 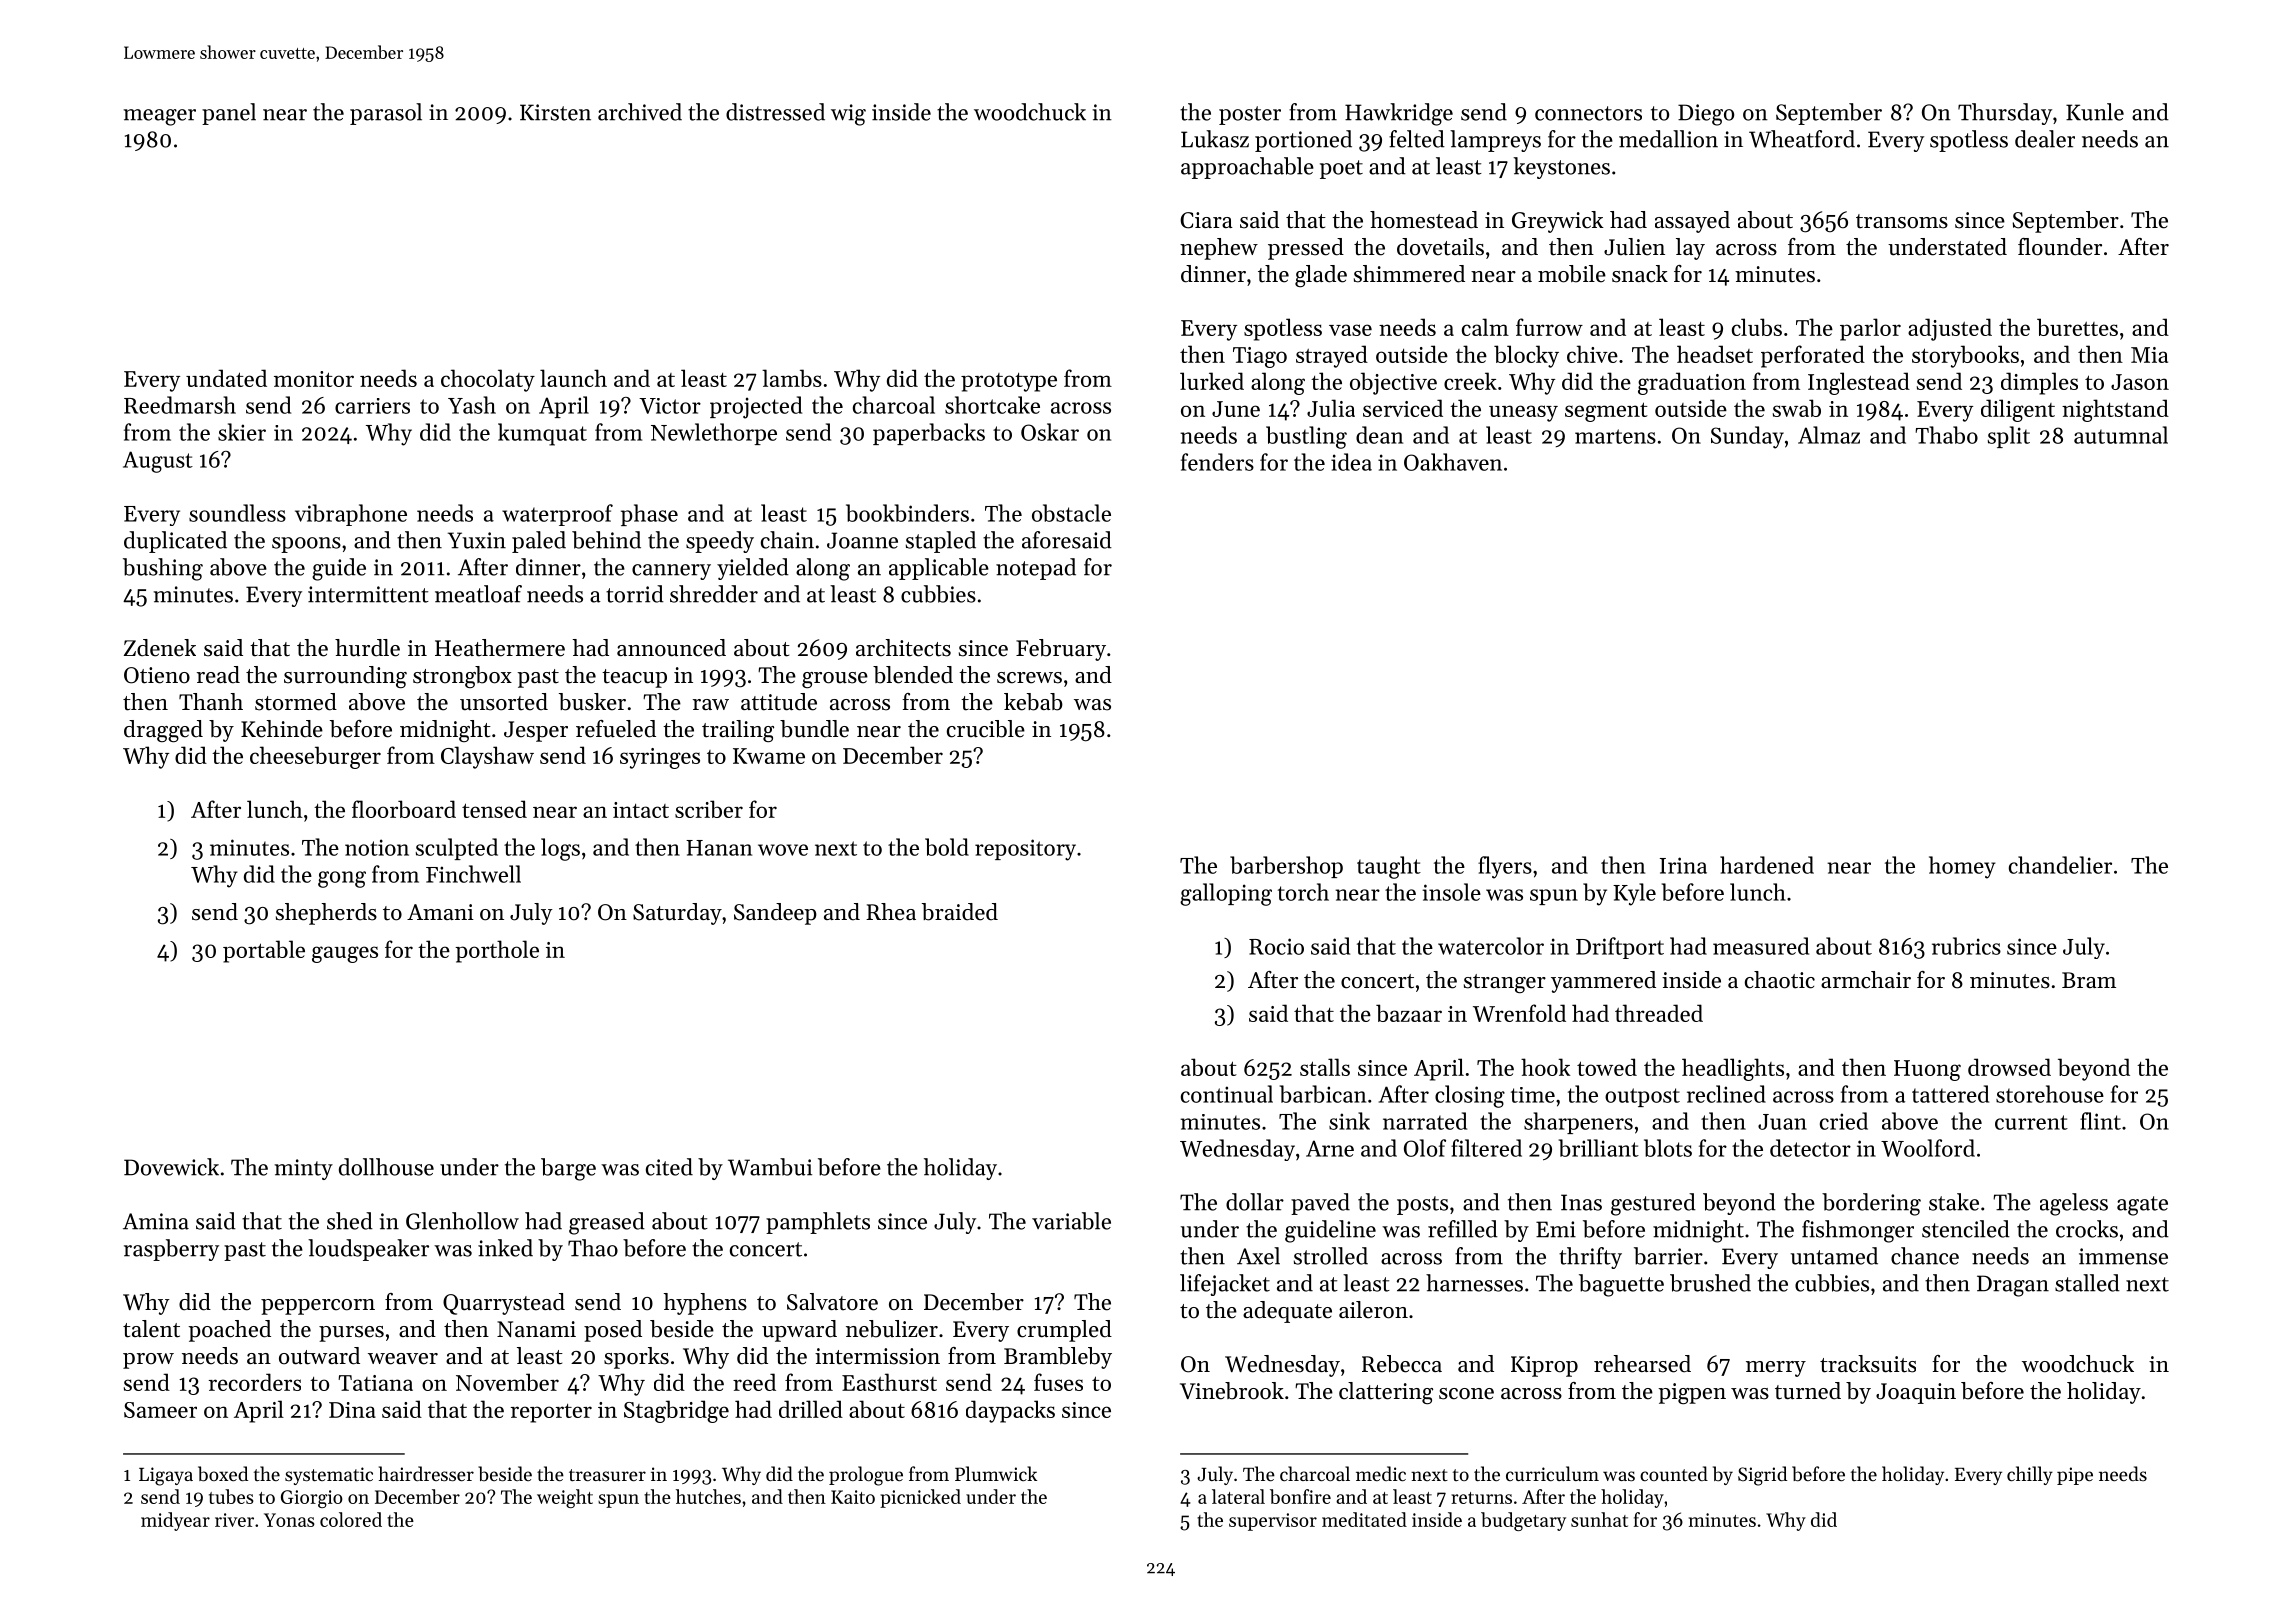 I want to click on homey, so click(x=1962, y=867).
